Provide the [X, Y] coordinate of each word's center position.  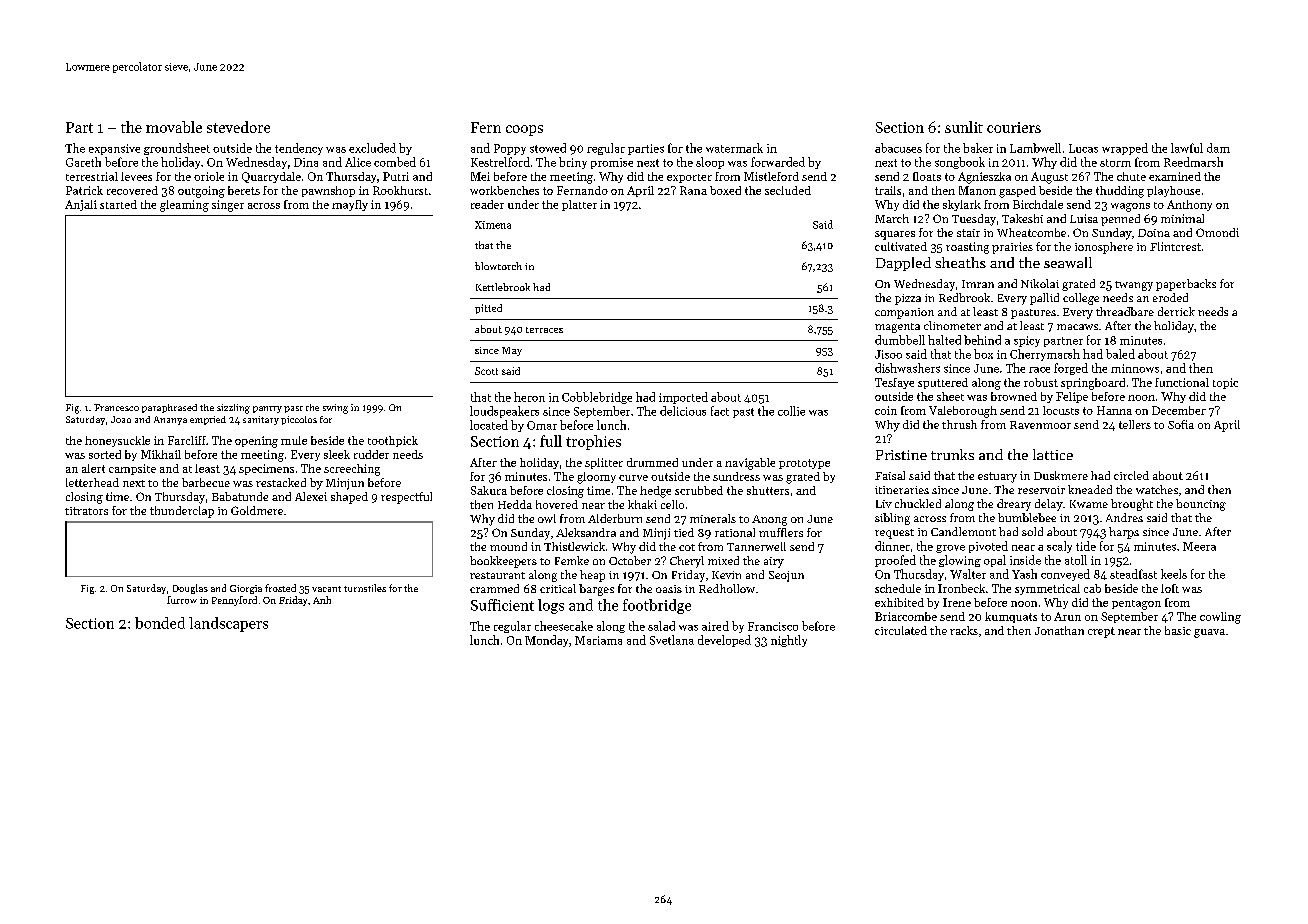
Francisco [773, 626]
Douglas [190, 589]
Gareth [83, 162]
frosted [280, 588]
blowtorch [498, 266]
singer [228, 206]
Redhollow [727, 588]
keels [1174, 574]
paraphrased [169, 408]
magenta [897, 328]
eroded [1170, 297]
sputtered [943, 383]
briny [573, 163]
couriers [1014, 127]
